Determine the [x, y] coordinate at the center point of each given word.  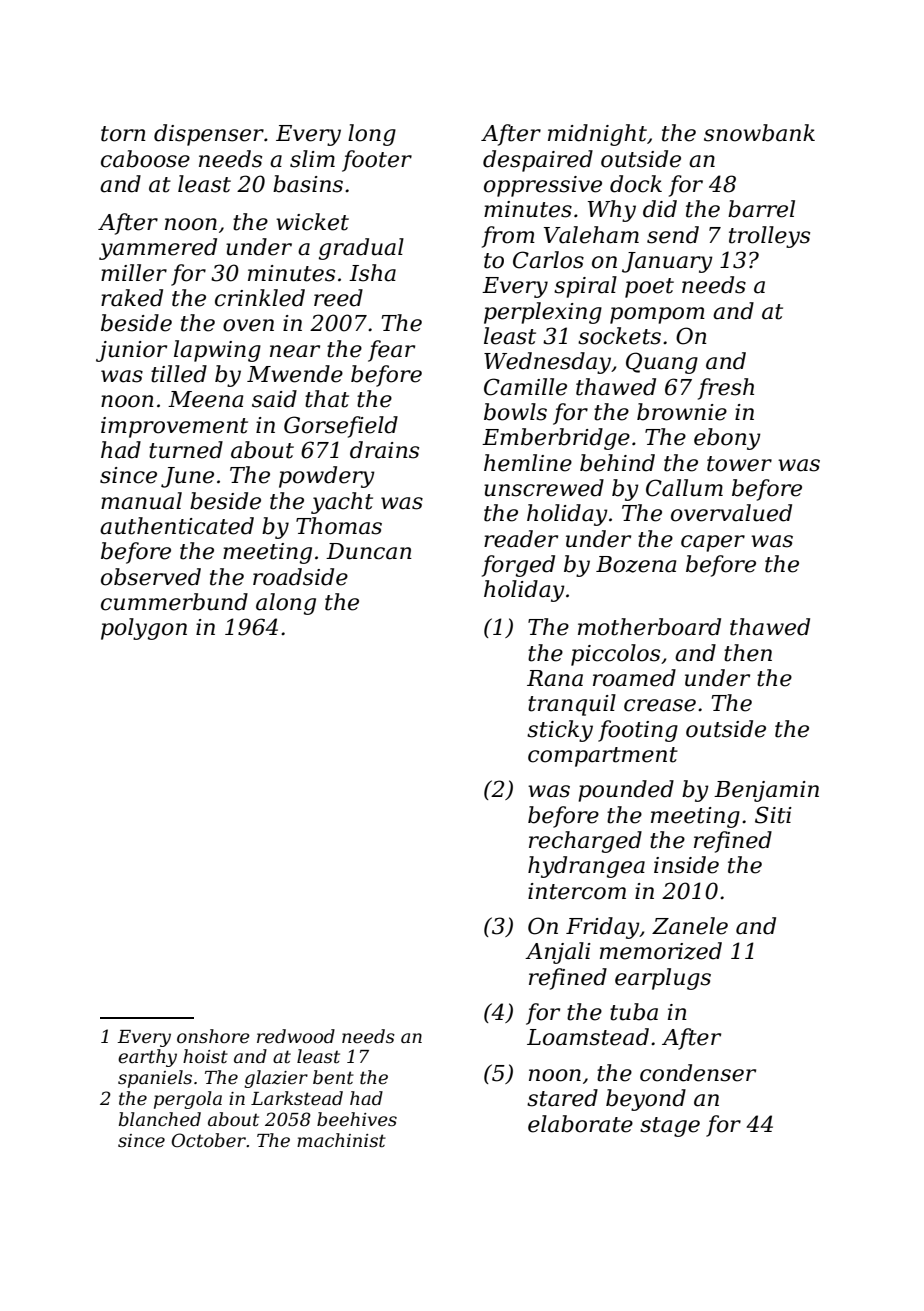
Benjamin [766, 791]
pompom [657, 315]
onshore [213, 1036]
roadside [300, 577]
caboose [145, 159]
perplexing [543, 313]
